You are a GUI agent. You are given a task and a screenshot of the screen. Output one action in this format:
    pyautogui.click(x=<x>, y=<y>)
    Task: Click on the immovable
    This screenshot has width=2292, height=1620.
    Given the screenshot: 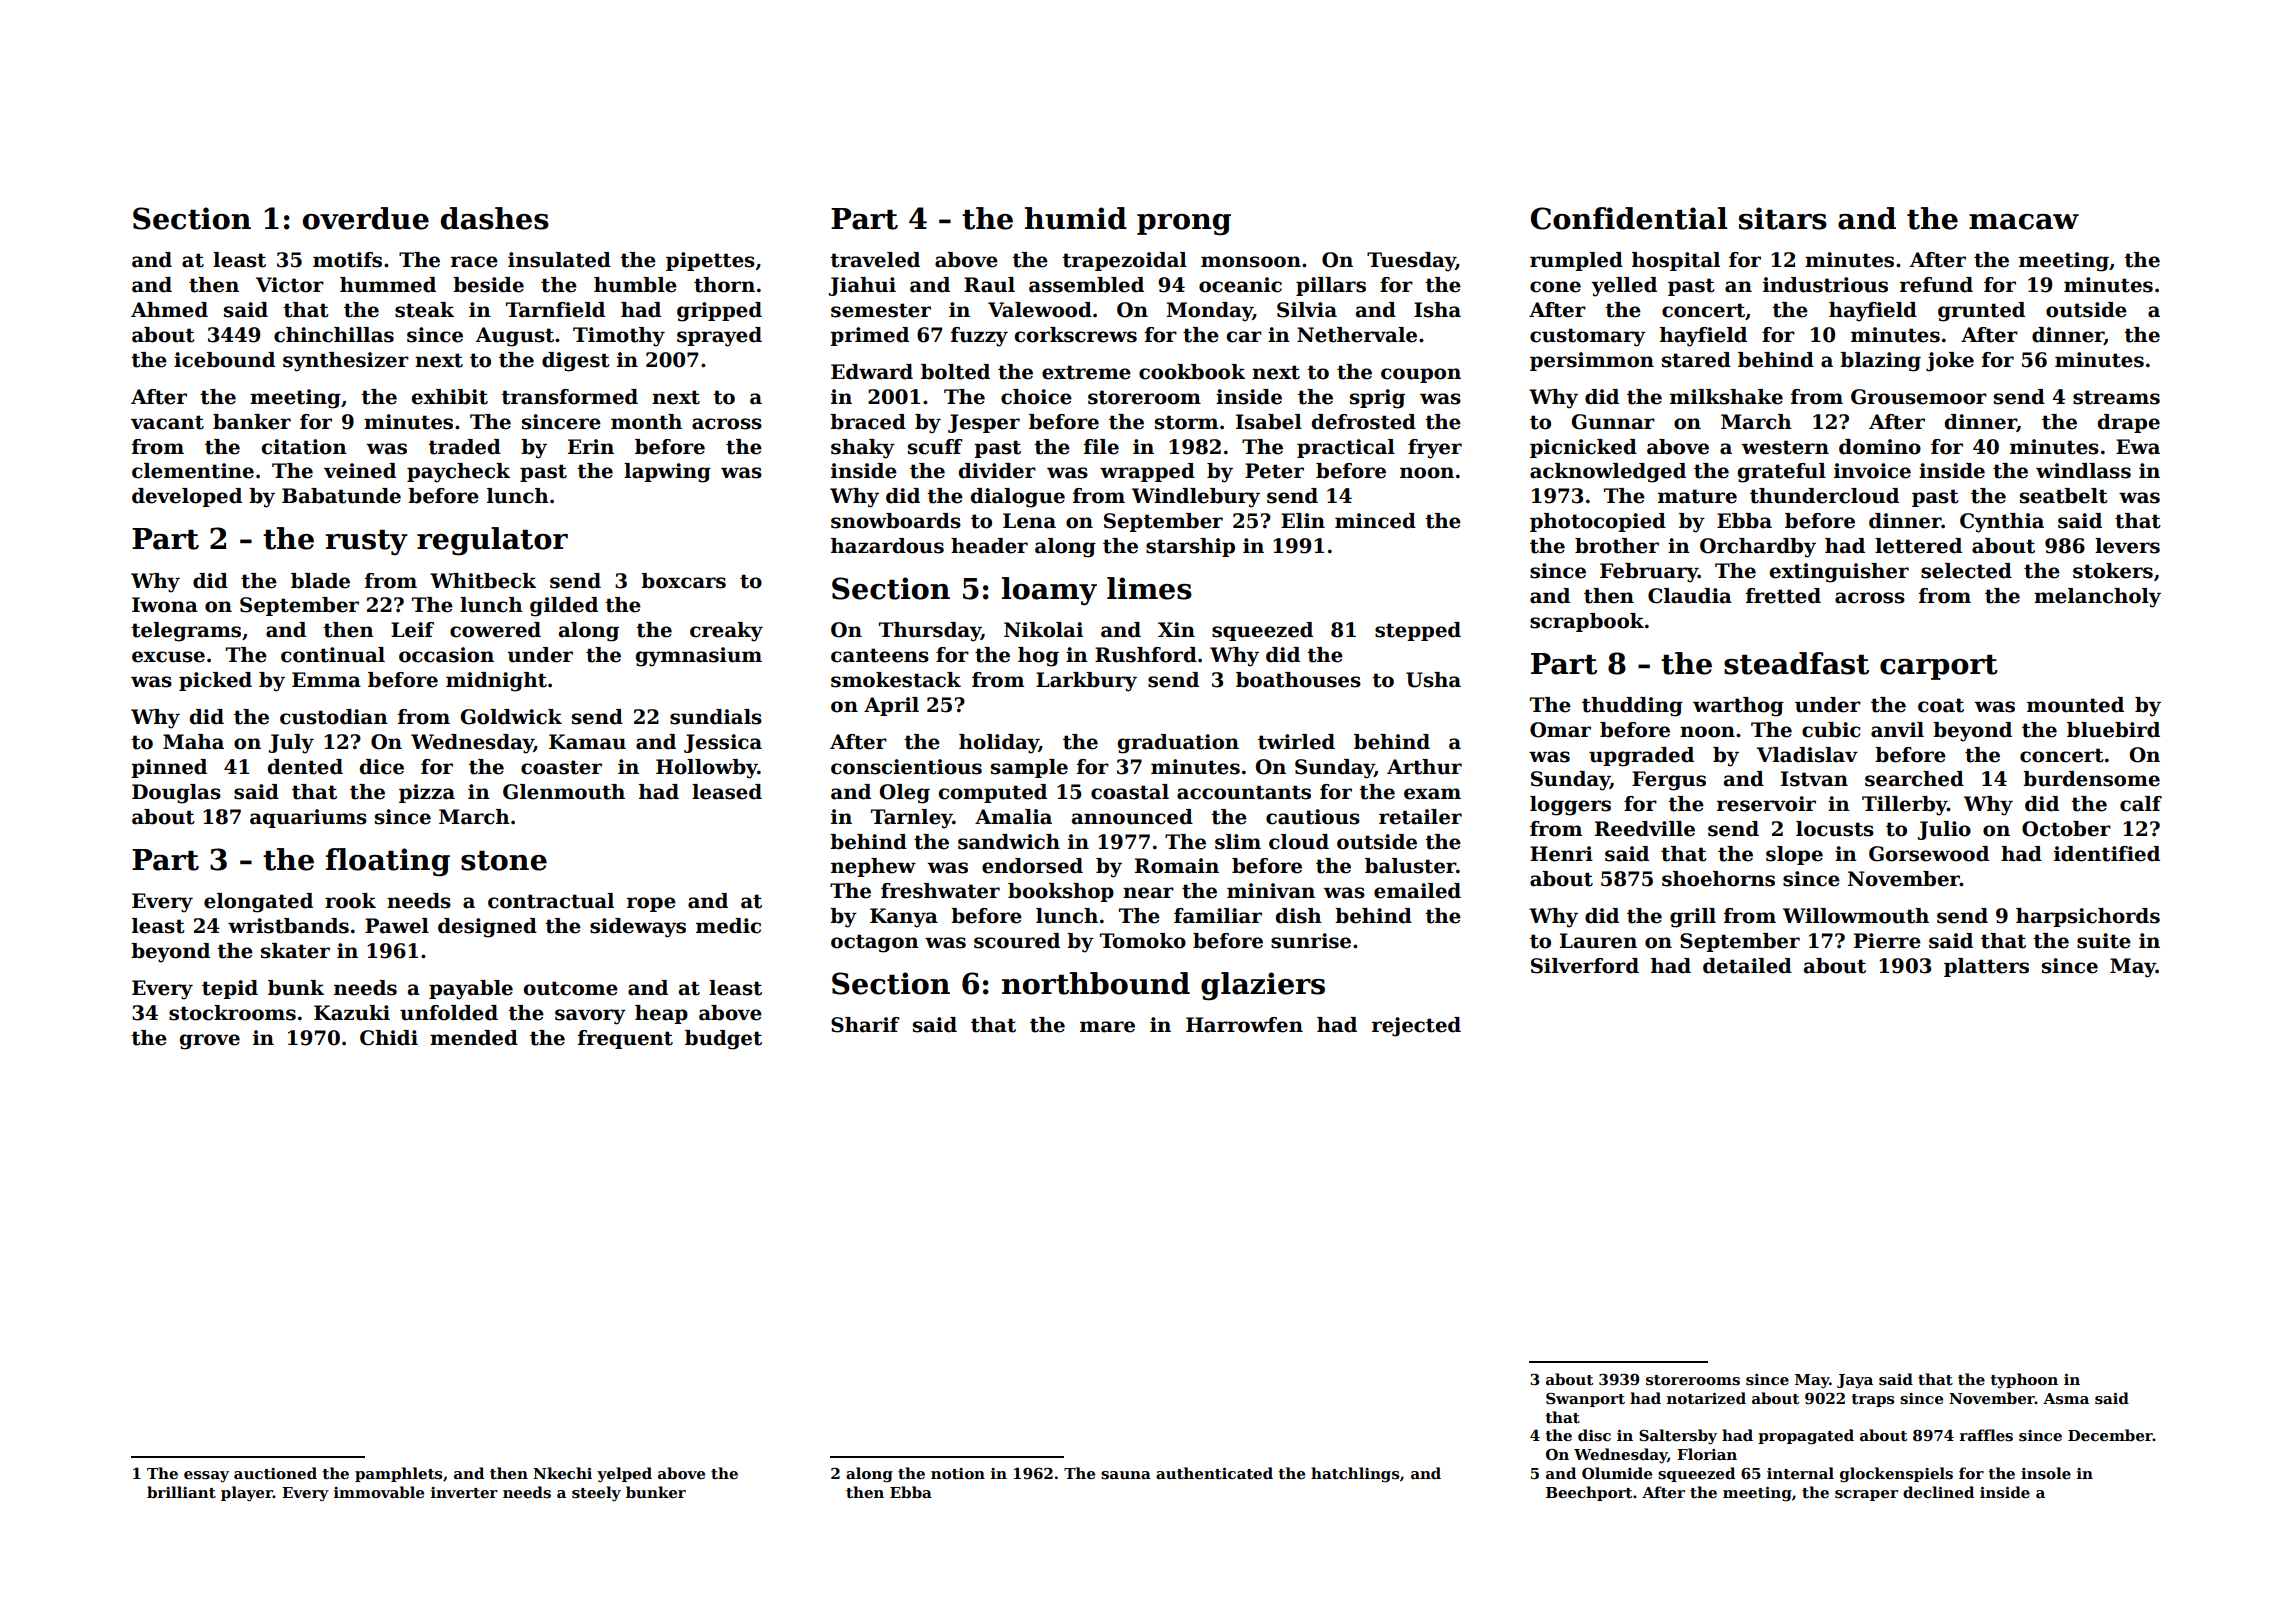 What is the action you would take?
    pyautogui.click(x=379, y=1492)
